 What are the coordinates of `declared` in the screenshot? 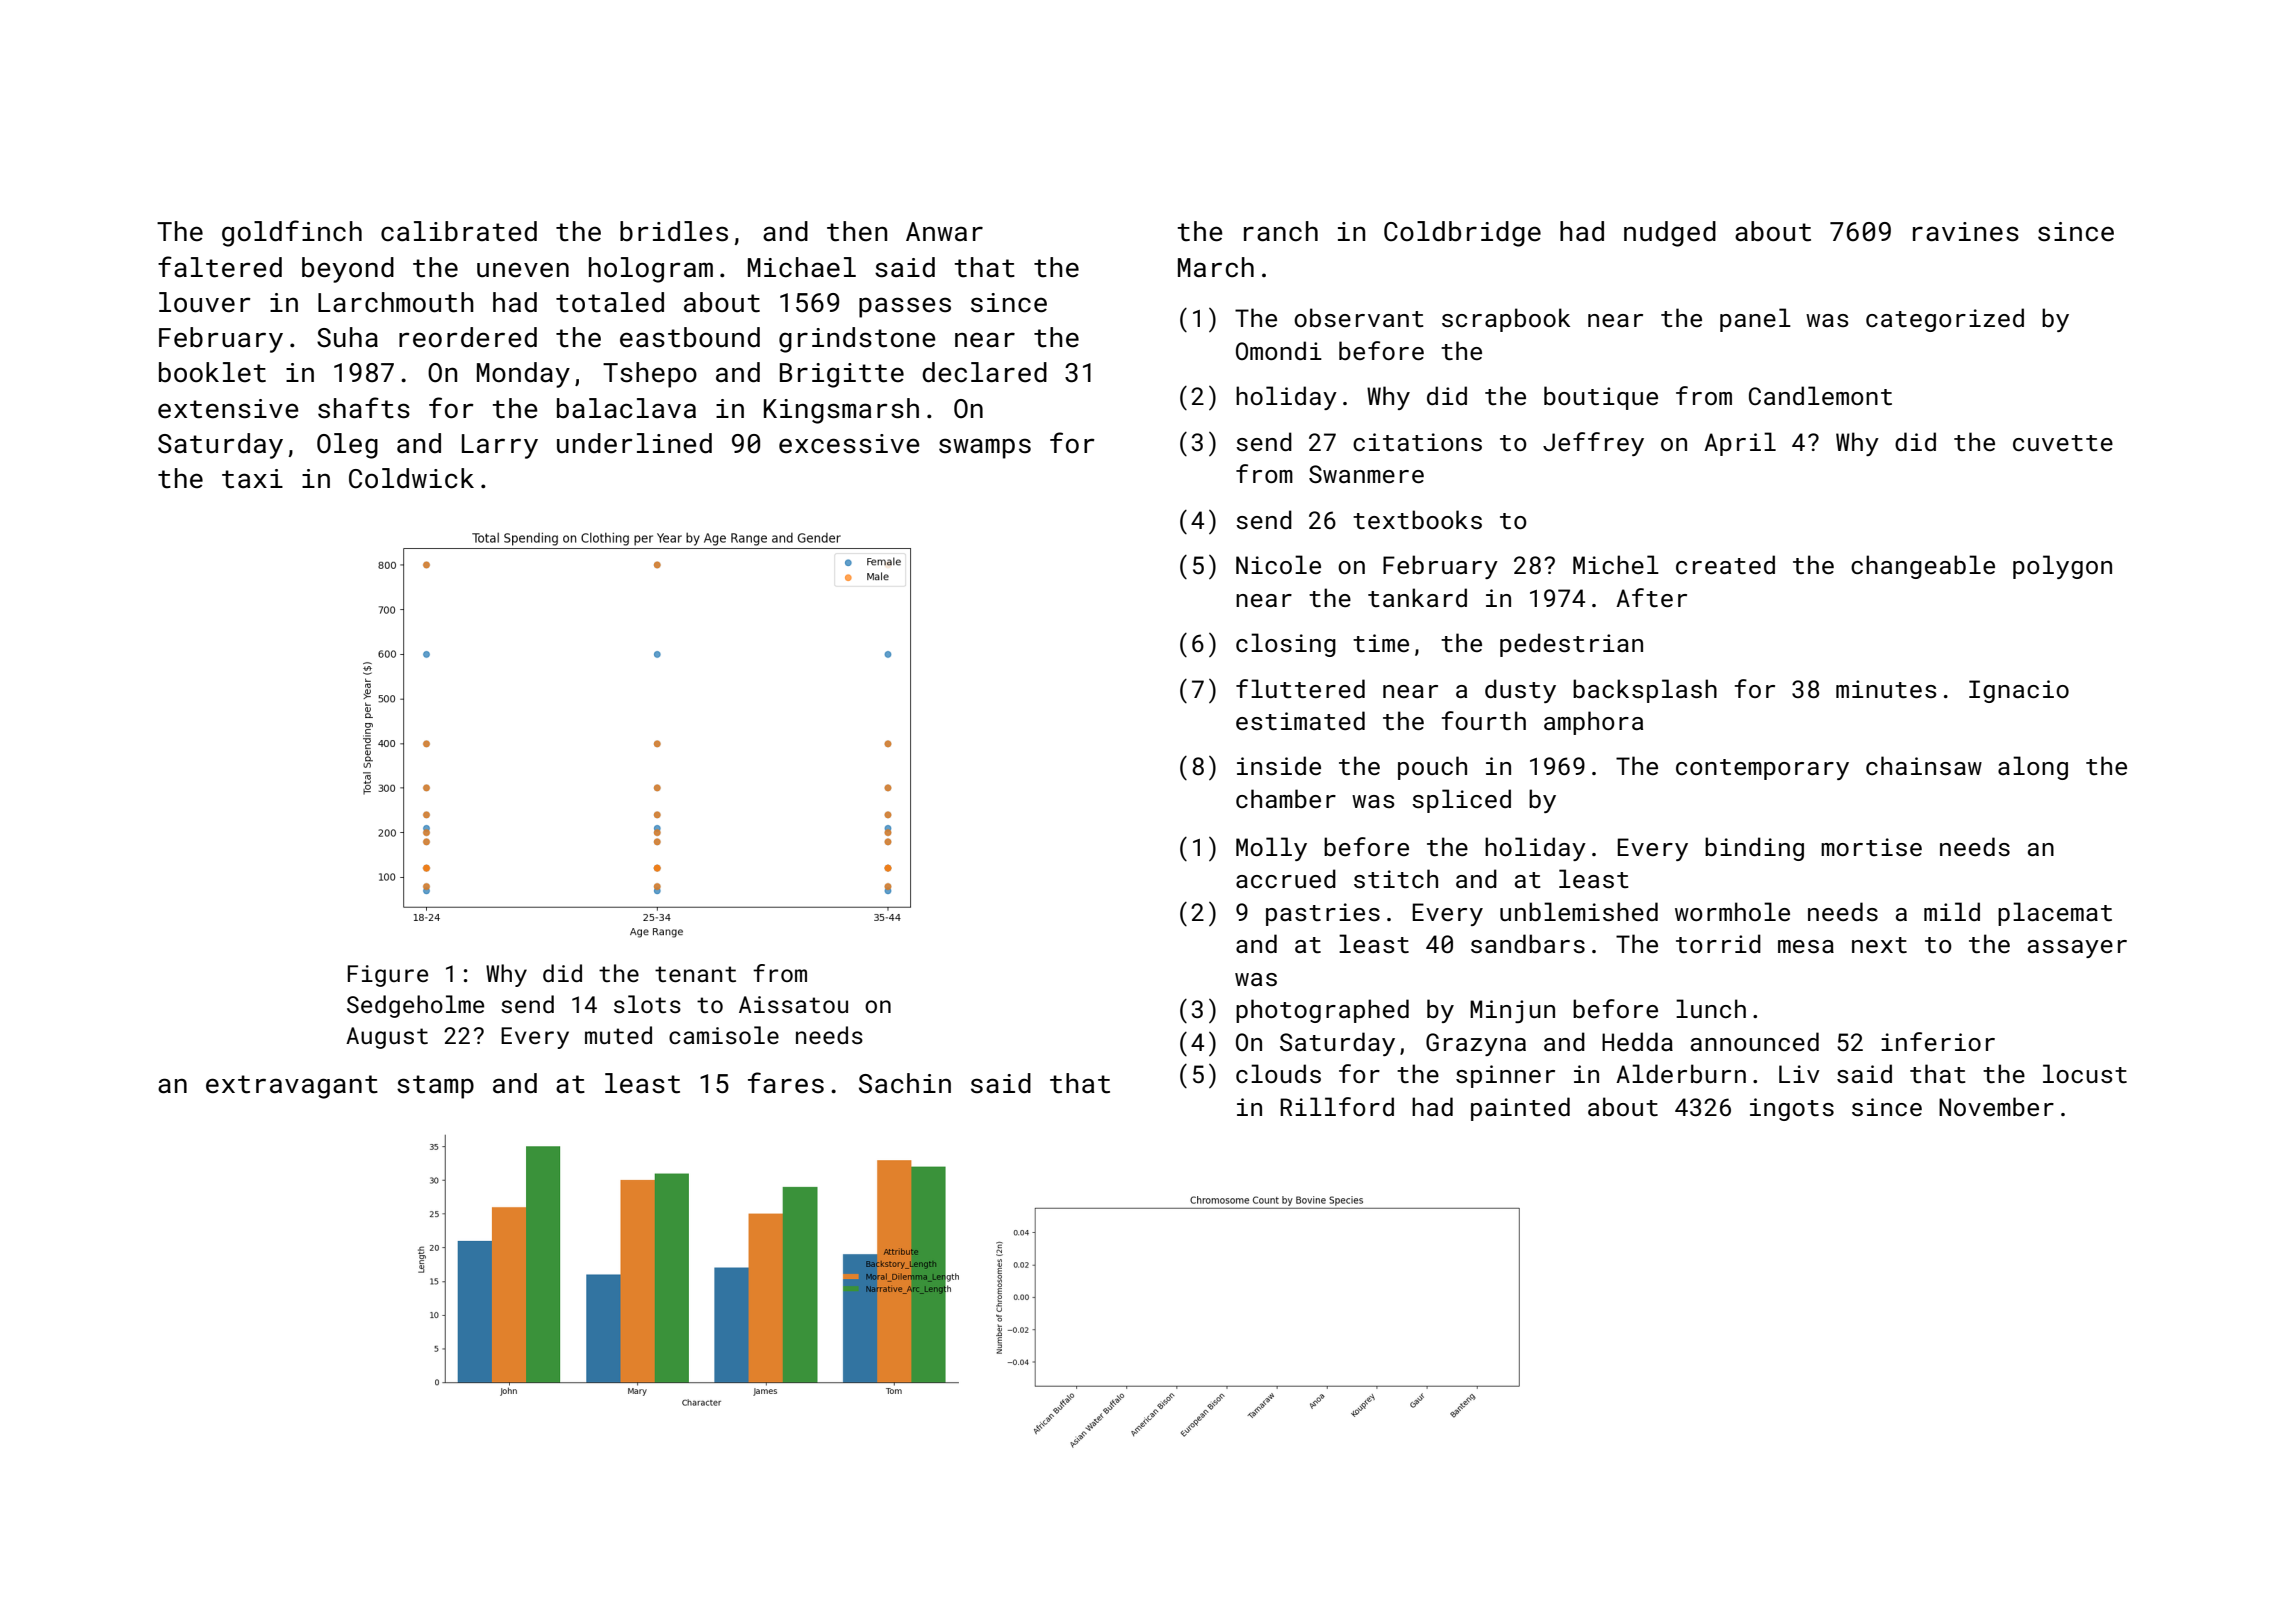 It's located at (984, 372).
